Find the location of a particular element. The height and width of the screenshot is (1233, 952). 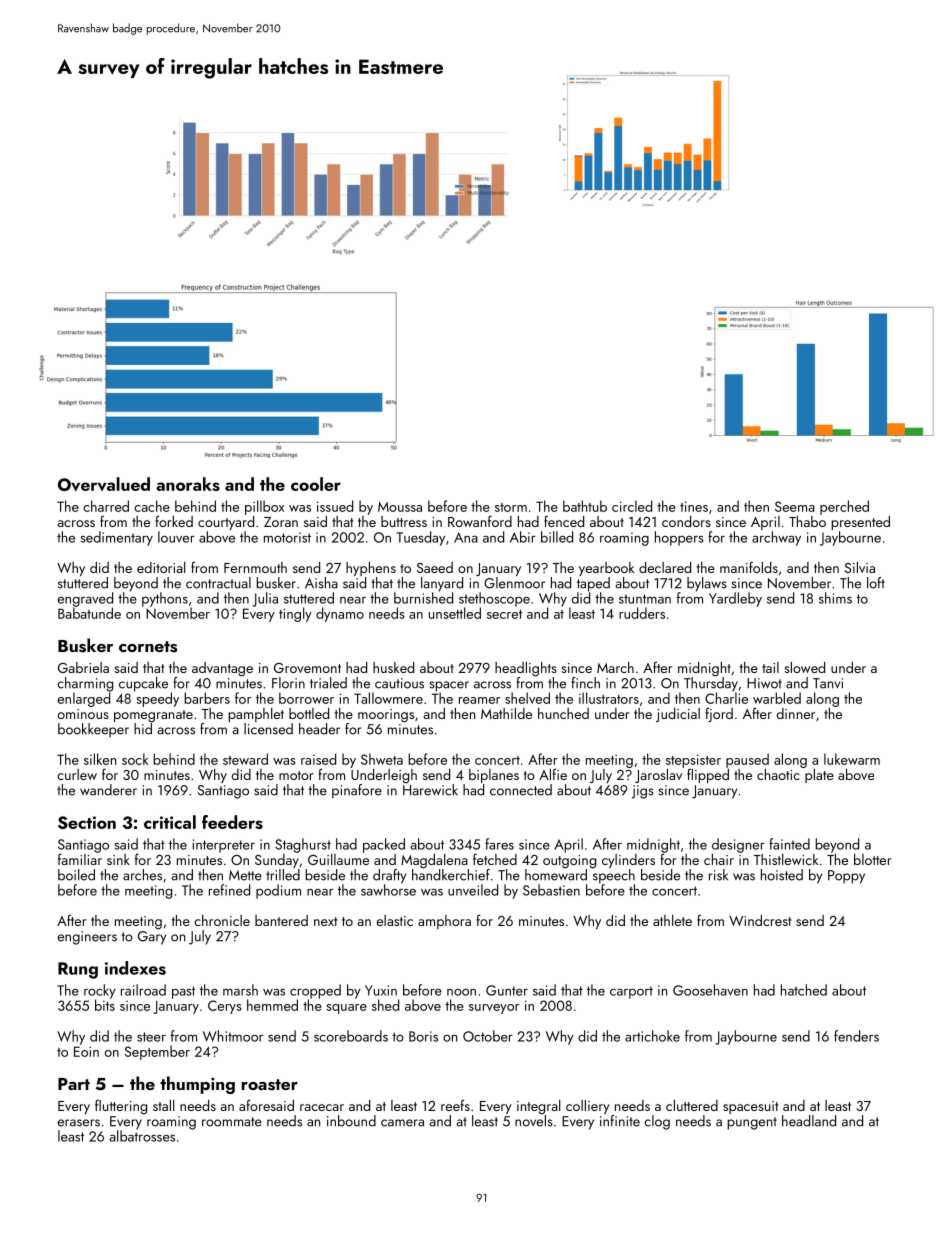

flipped is located at coordinates (708, 775).
